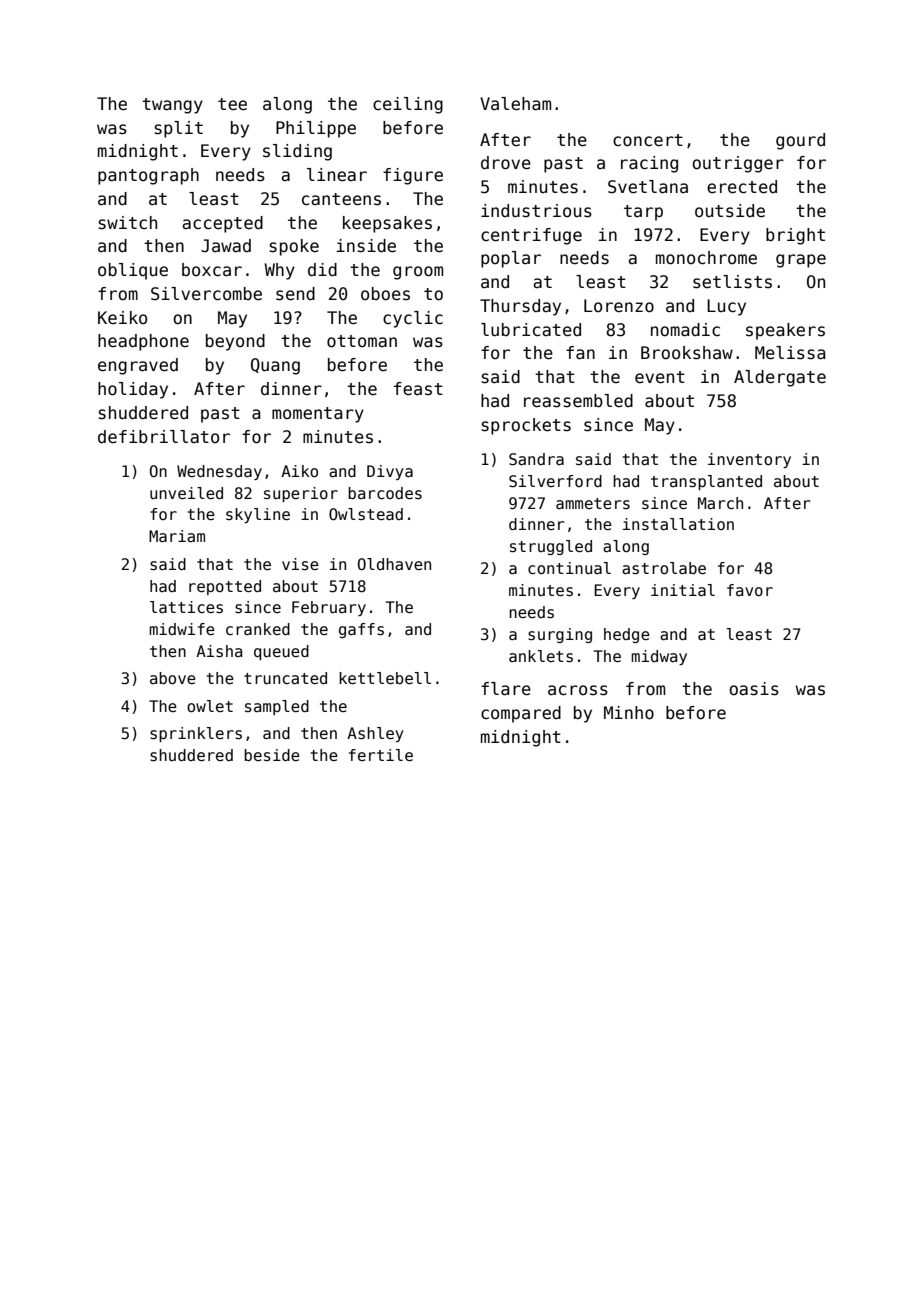  I want to click on Minho, so click(629, 713).
